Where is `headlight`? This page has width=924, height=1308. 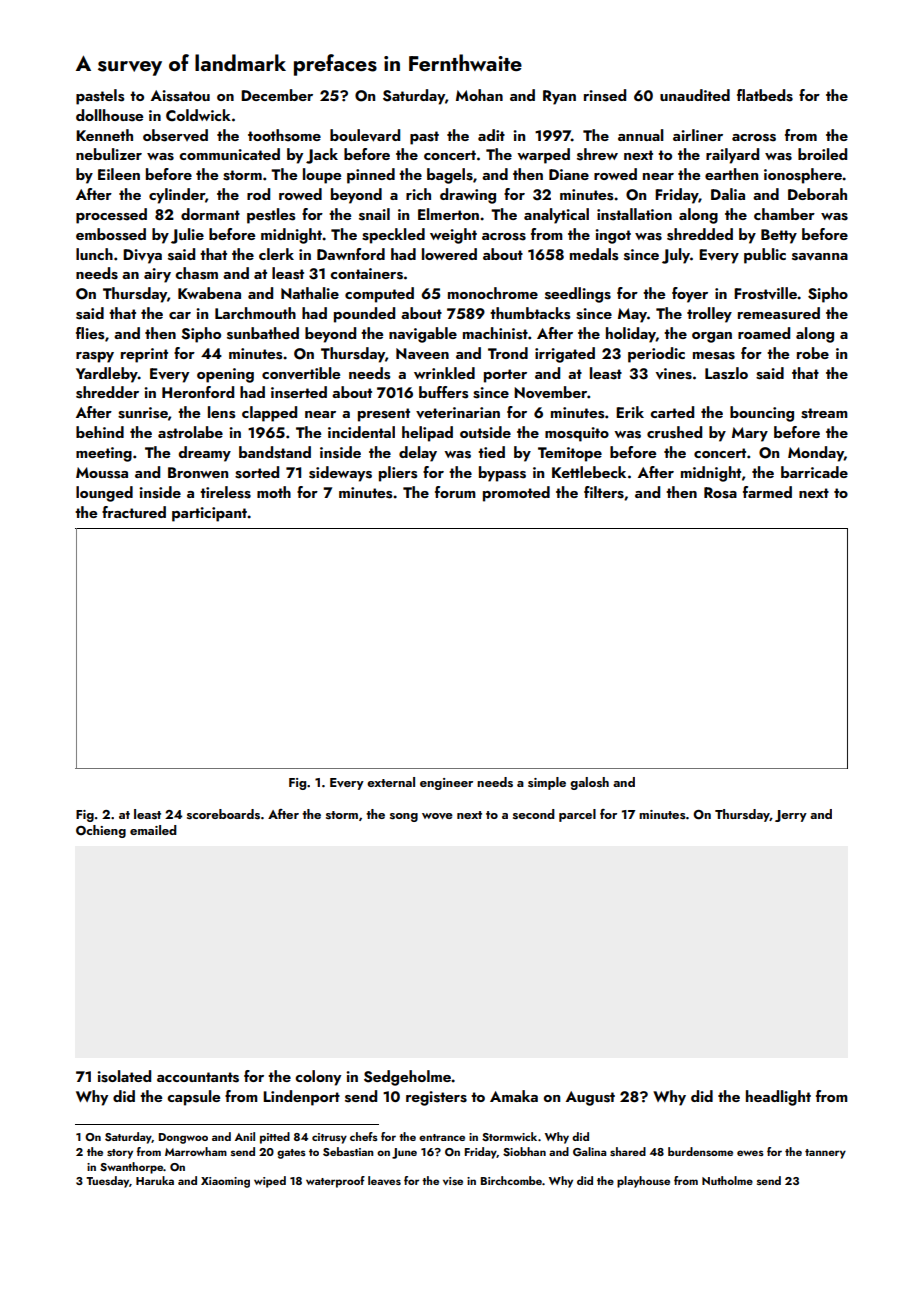 headlight is located at coordinates (778, 1098).
